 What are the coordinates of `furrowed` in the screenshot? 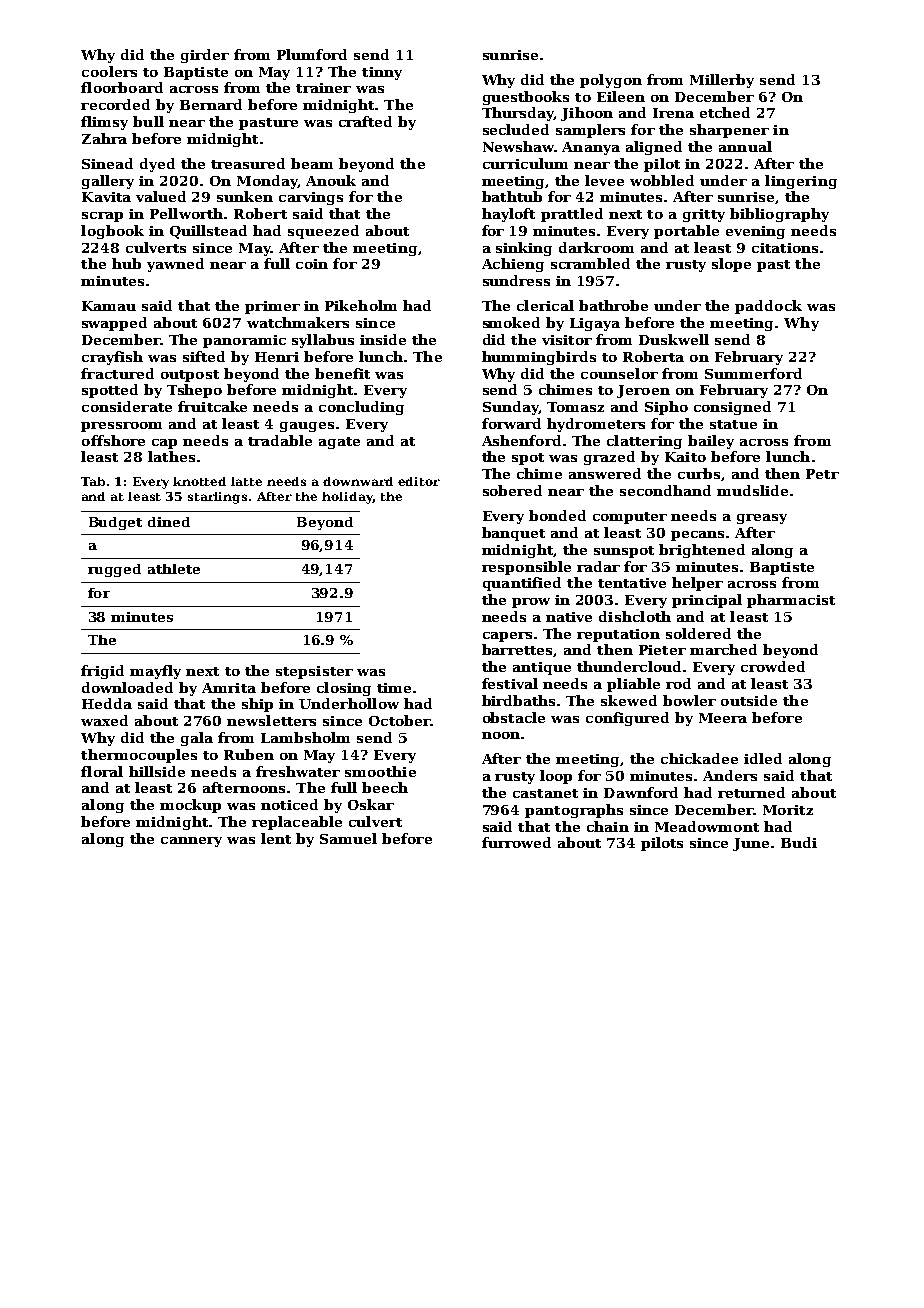 It's located at (516, 842).
